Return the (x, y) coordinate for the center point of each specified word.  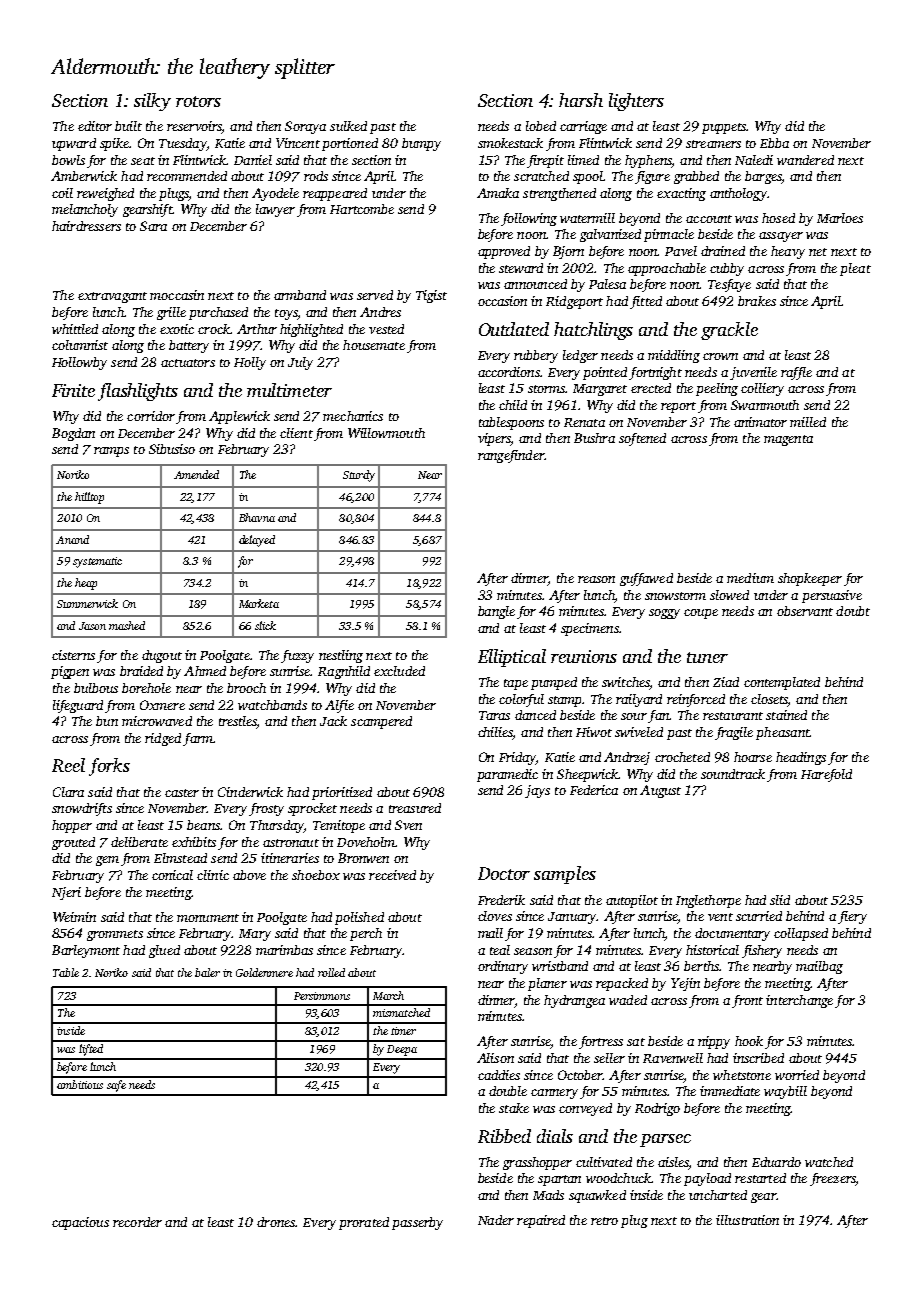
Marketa (259, 603)
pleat (855, 269)
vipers (494, 439)
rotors (198, 101)
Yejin (685, 984)
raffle (796, 373)
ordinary (503, 967)
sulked (348, 126)
